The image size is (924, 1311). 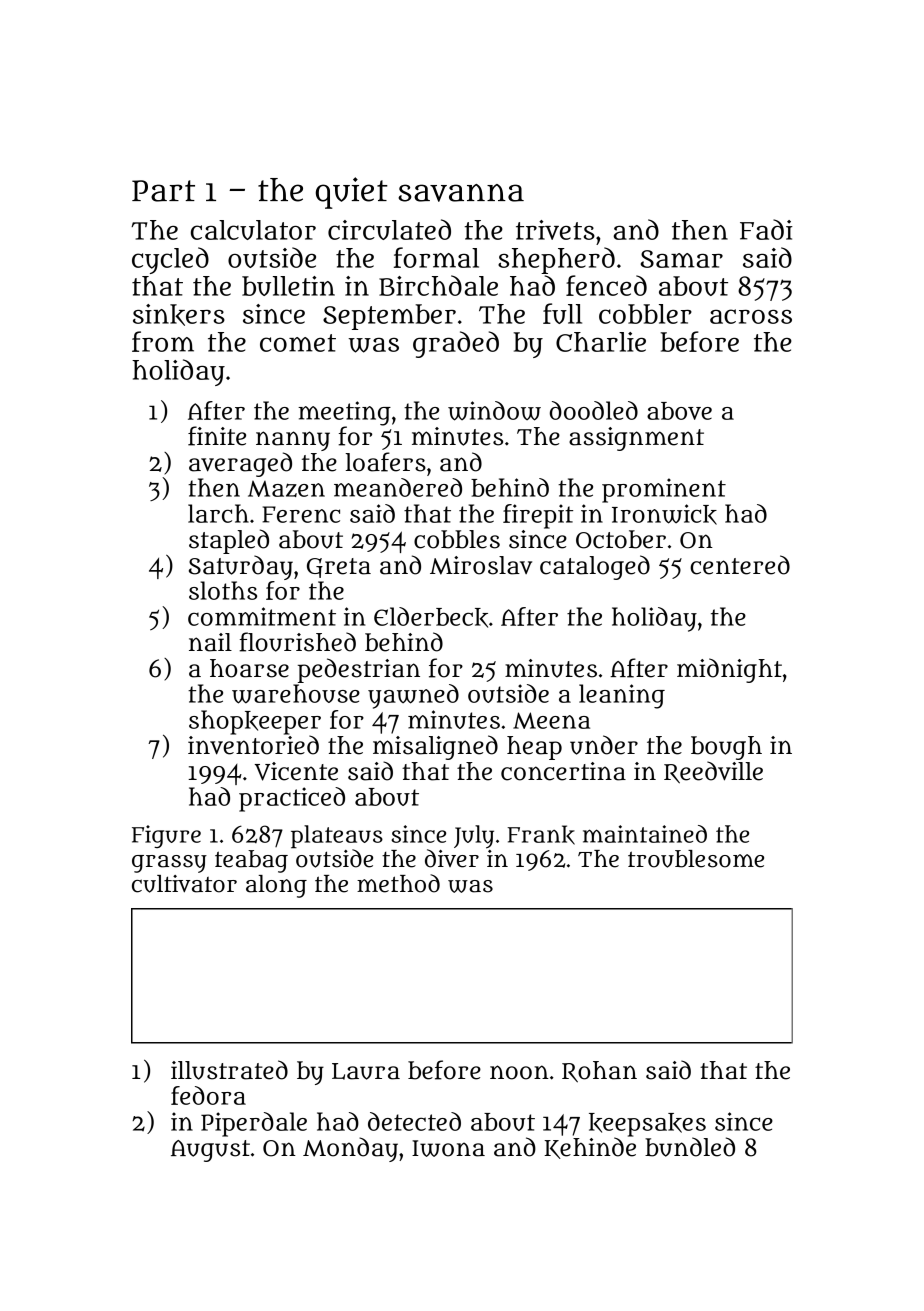 What do you see at coordinates (679, 411) in the screenshot?
I see `above` at bounding box center [679, 411].
